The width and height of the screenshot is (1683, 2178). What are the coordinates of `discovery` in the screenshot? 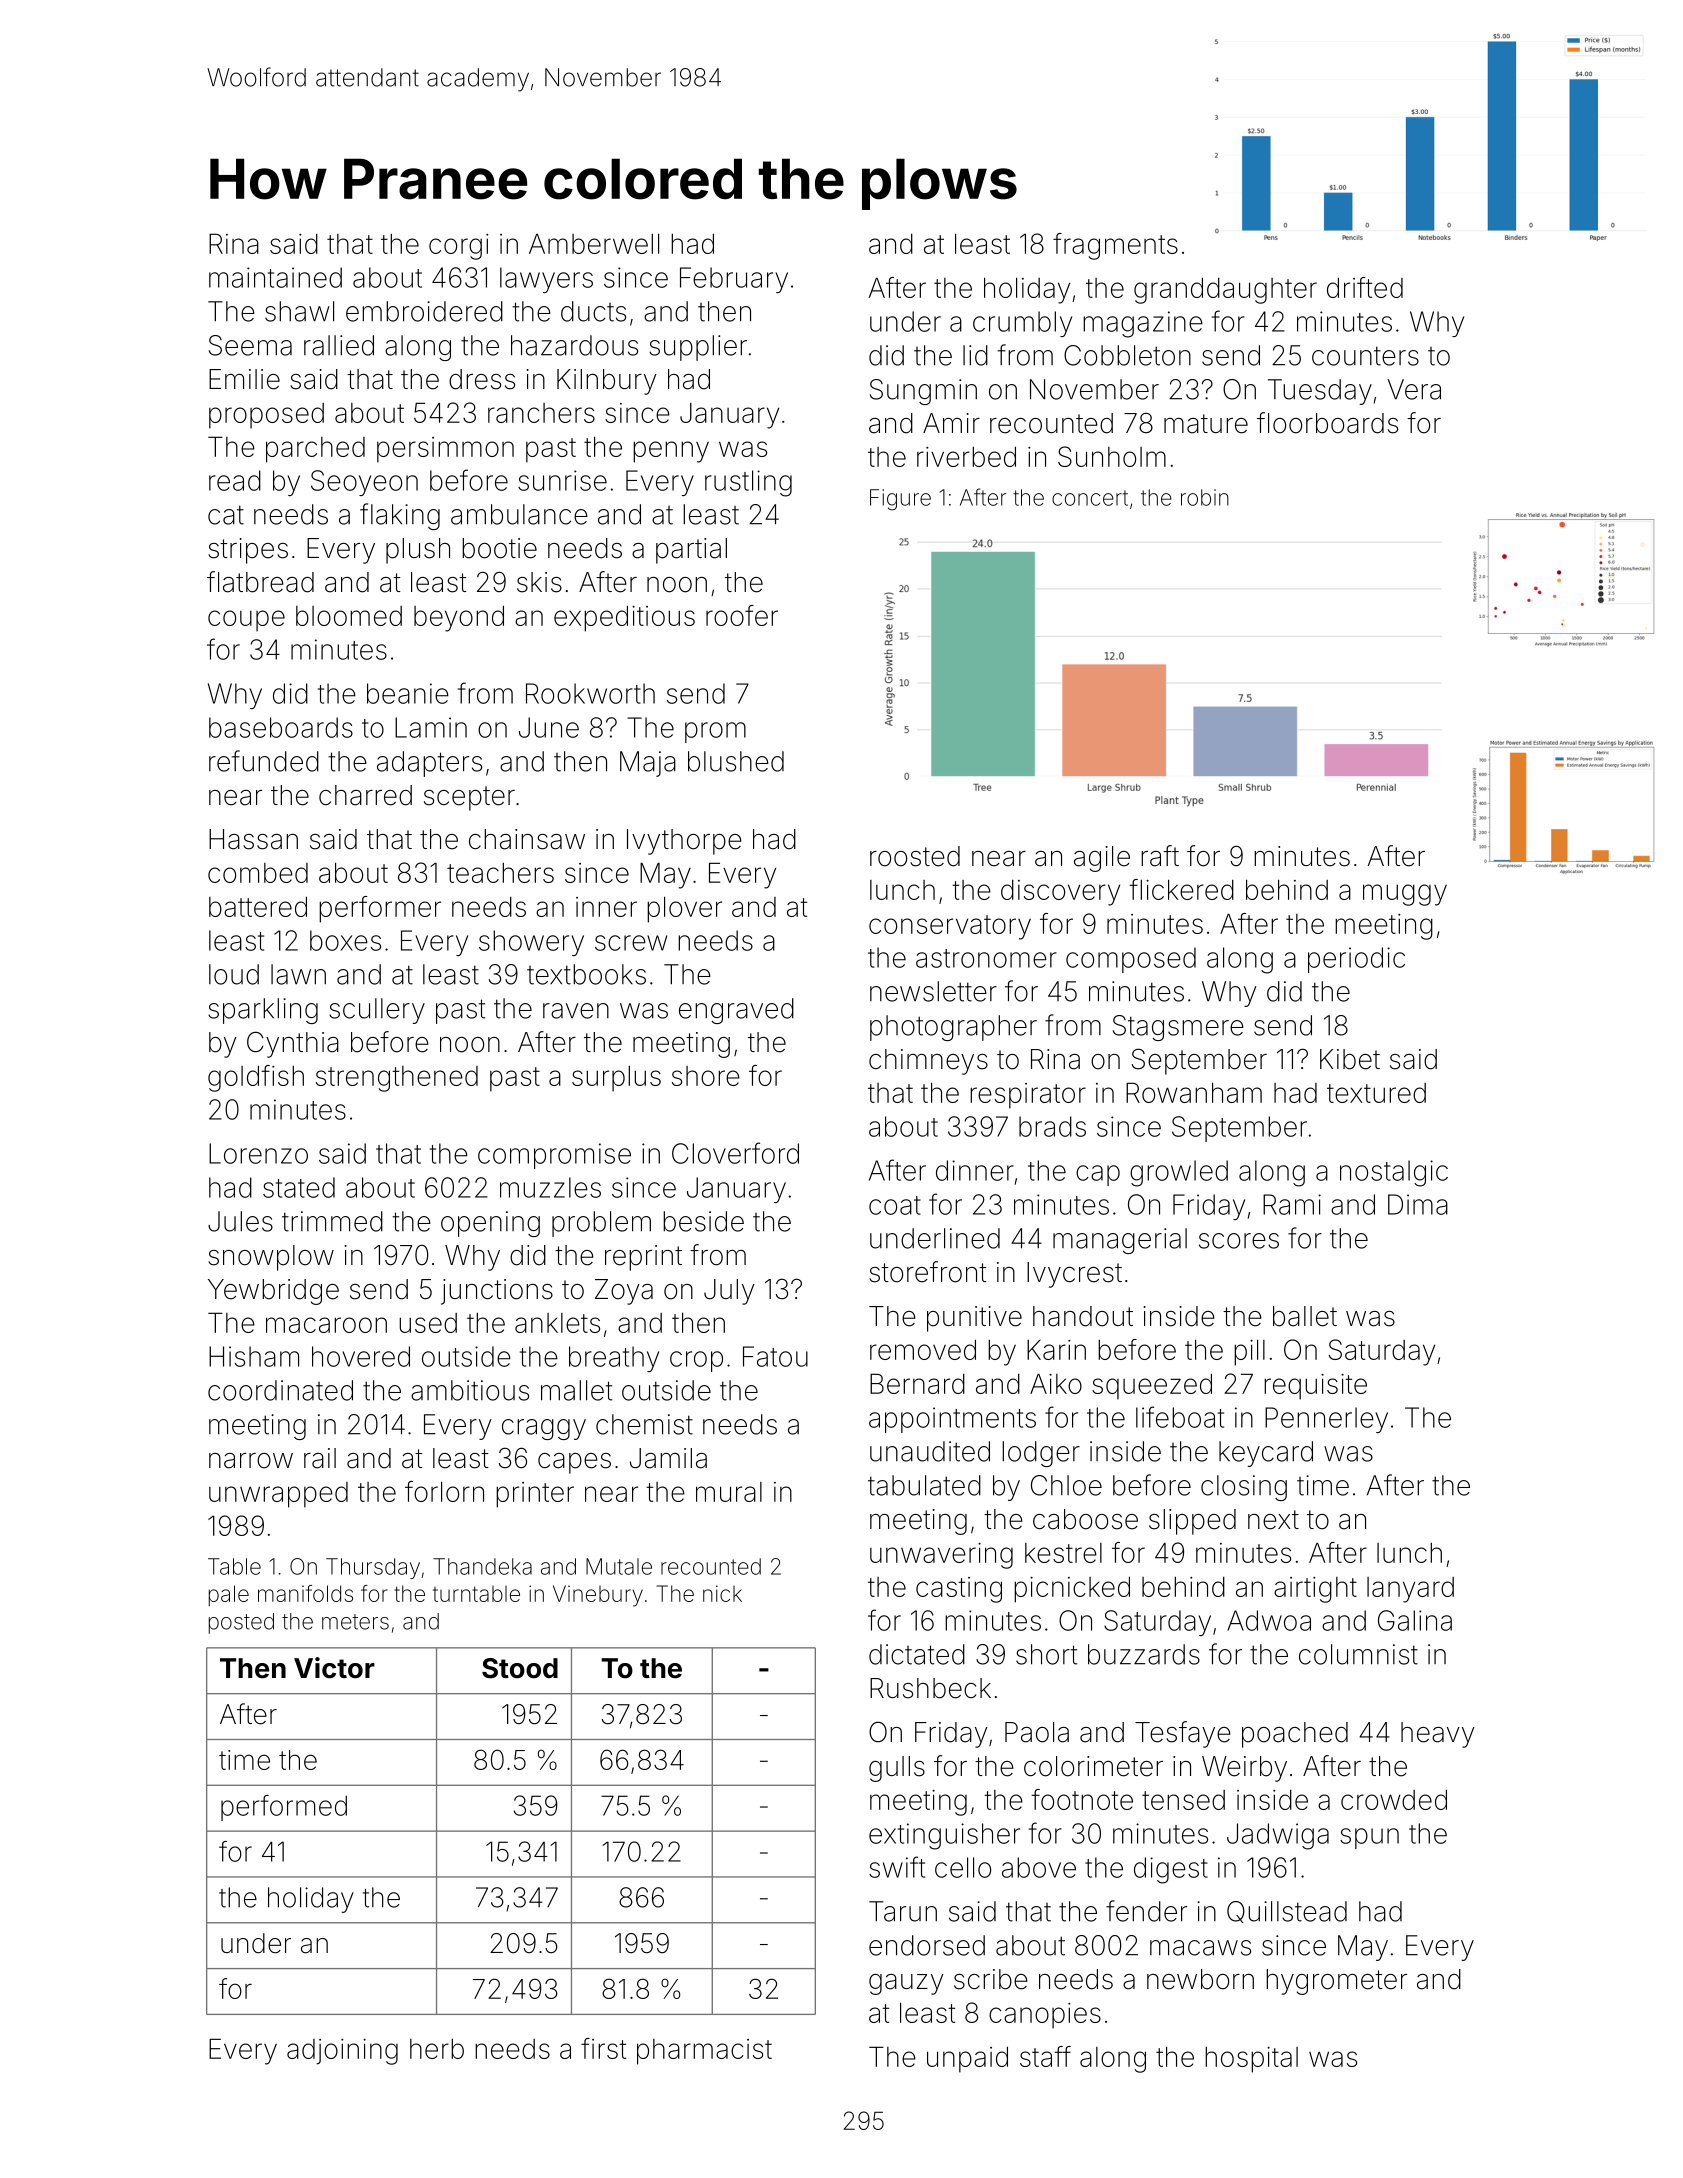 It's located at (1060, 893).
